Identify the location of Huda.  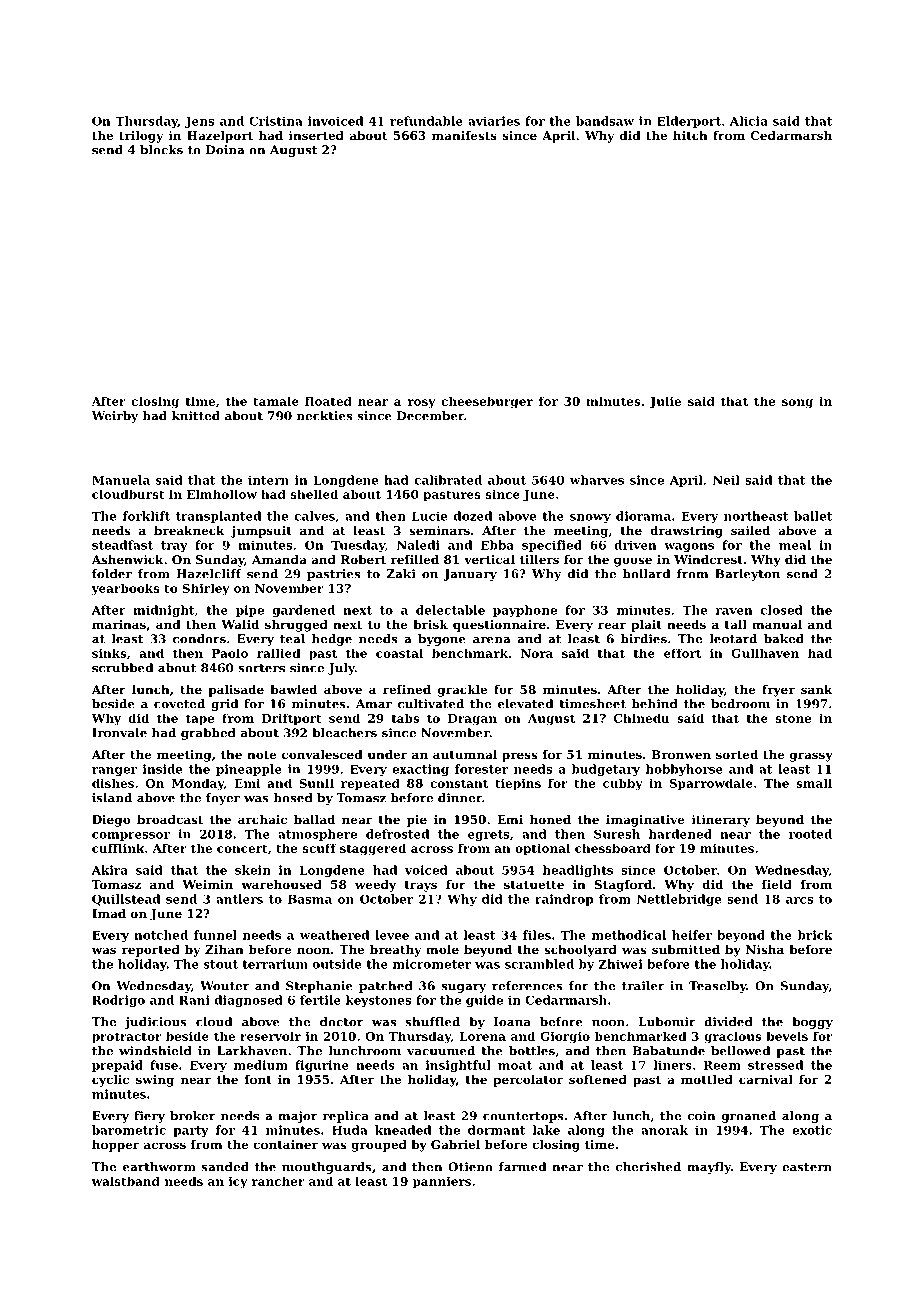
(350, 1130).
